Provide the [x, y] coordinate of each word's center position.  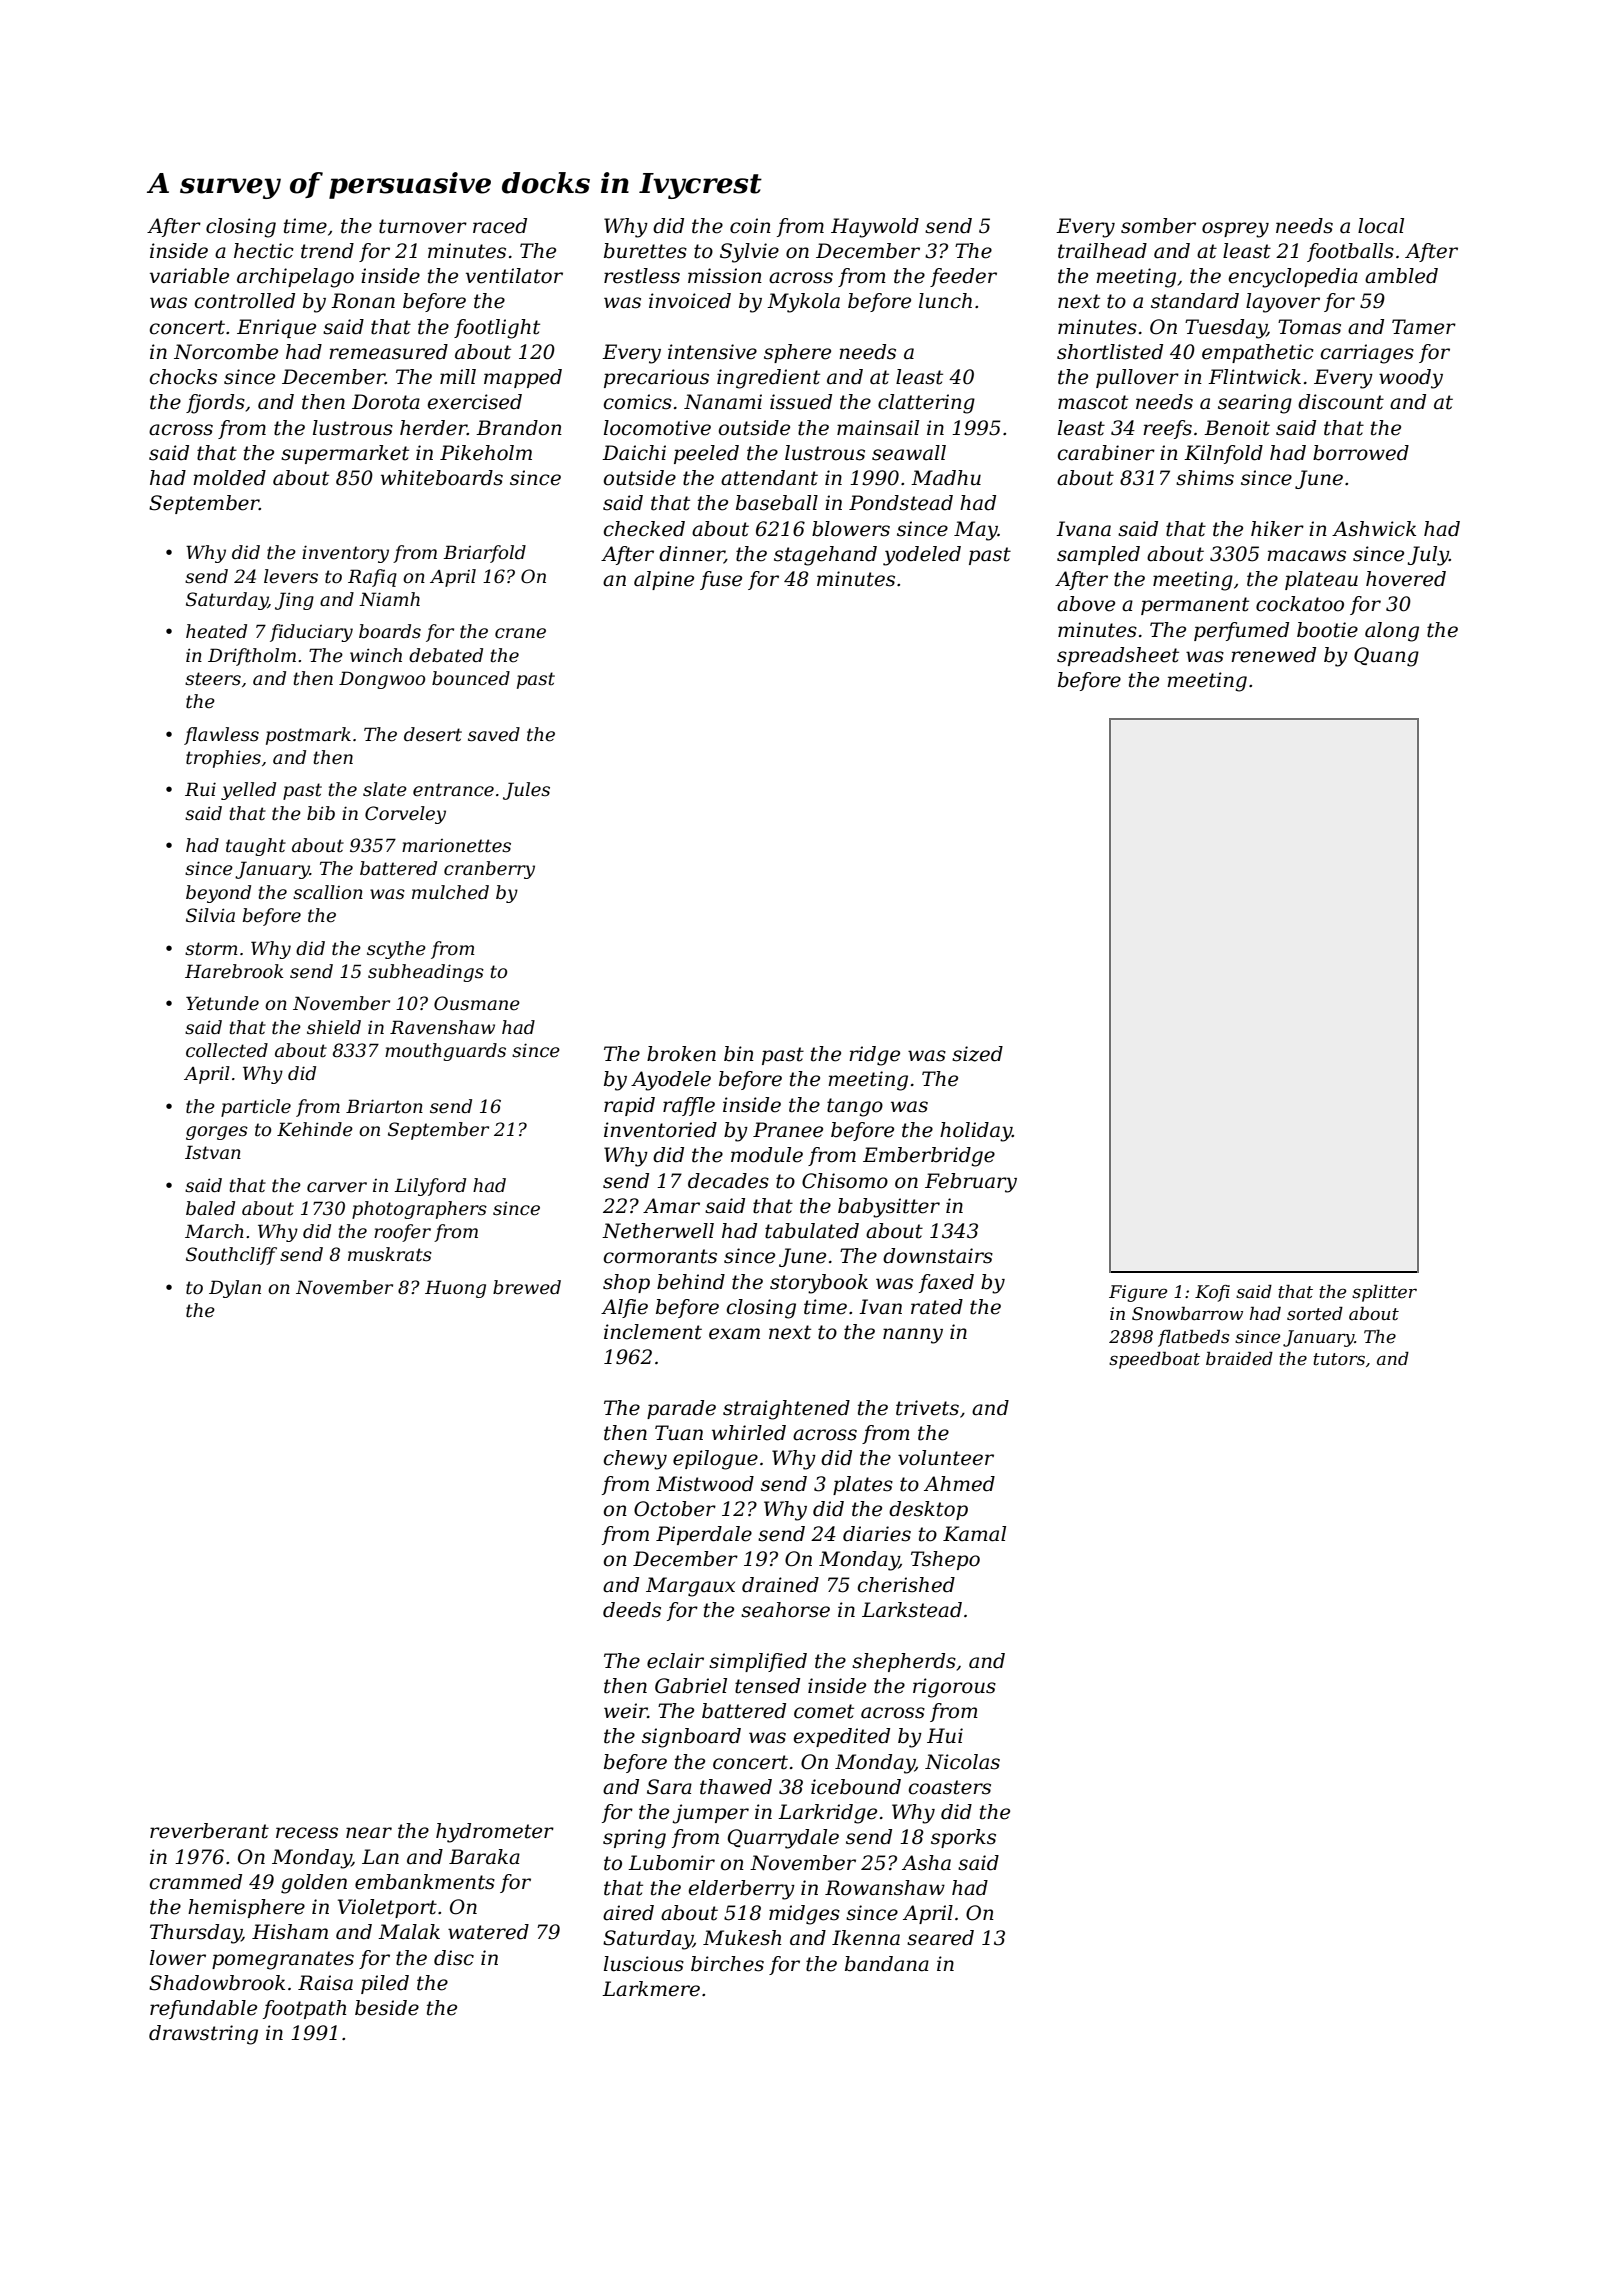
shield [334, 1027]
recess [307, 1833]
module [767, 1155]
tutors [1339, 1359]
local [1381, 226]
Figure [1138, 1293]
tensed [767, 1686]
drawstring [203, 2035]
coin [750, 226]
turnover [423, 226]
